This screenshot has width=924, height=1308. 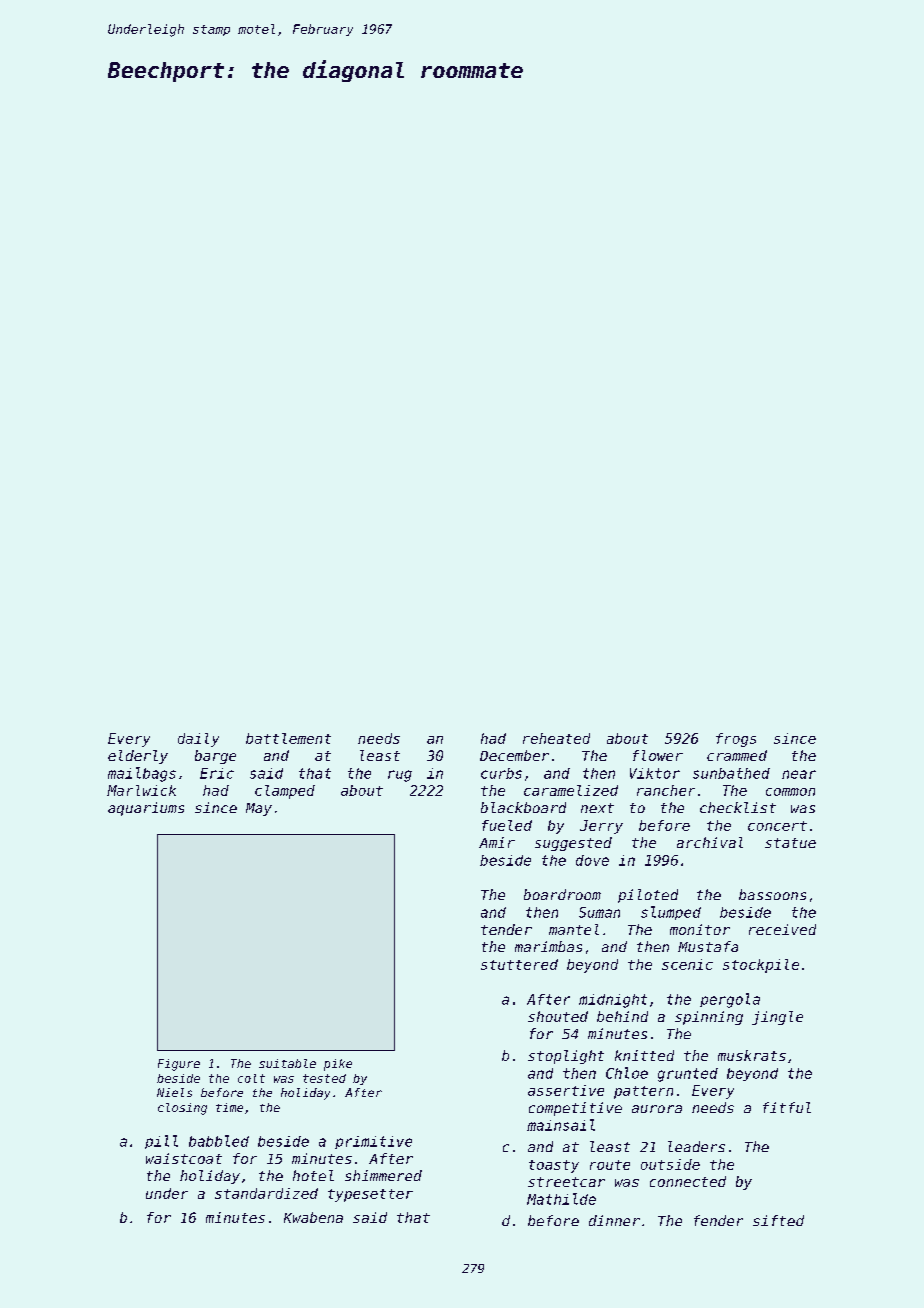 What do you see at coordinates (575, 1109) in the screenshot?
I see `competitive` at bounding box center [575, 1109].
